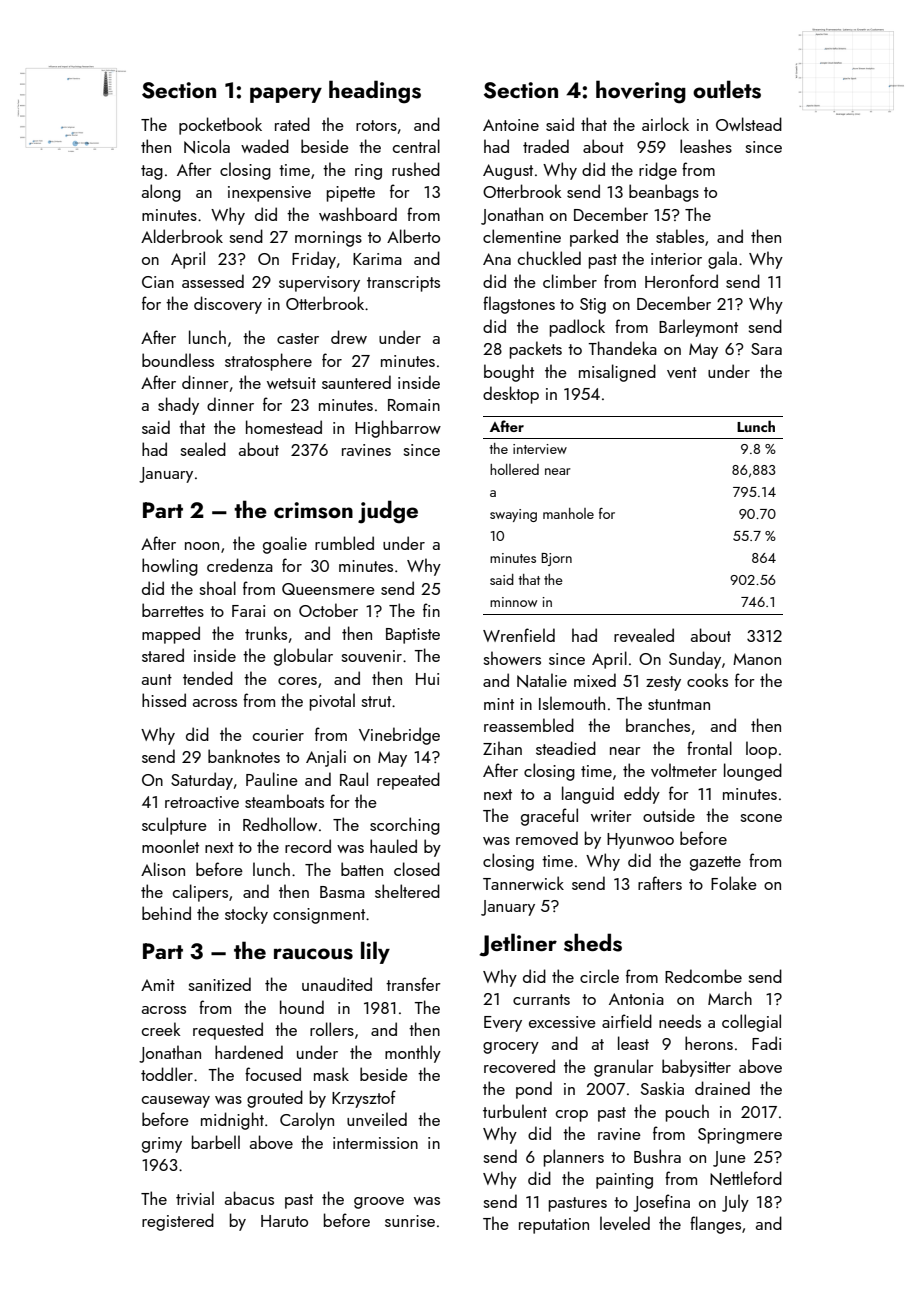 Image resolution: width=924 pixels, height=1314 pixels. I want to click on hissed, so click(164, 700).
